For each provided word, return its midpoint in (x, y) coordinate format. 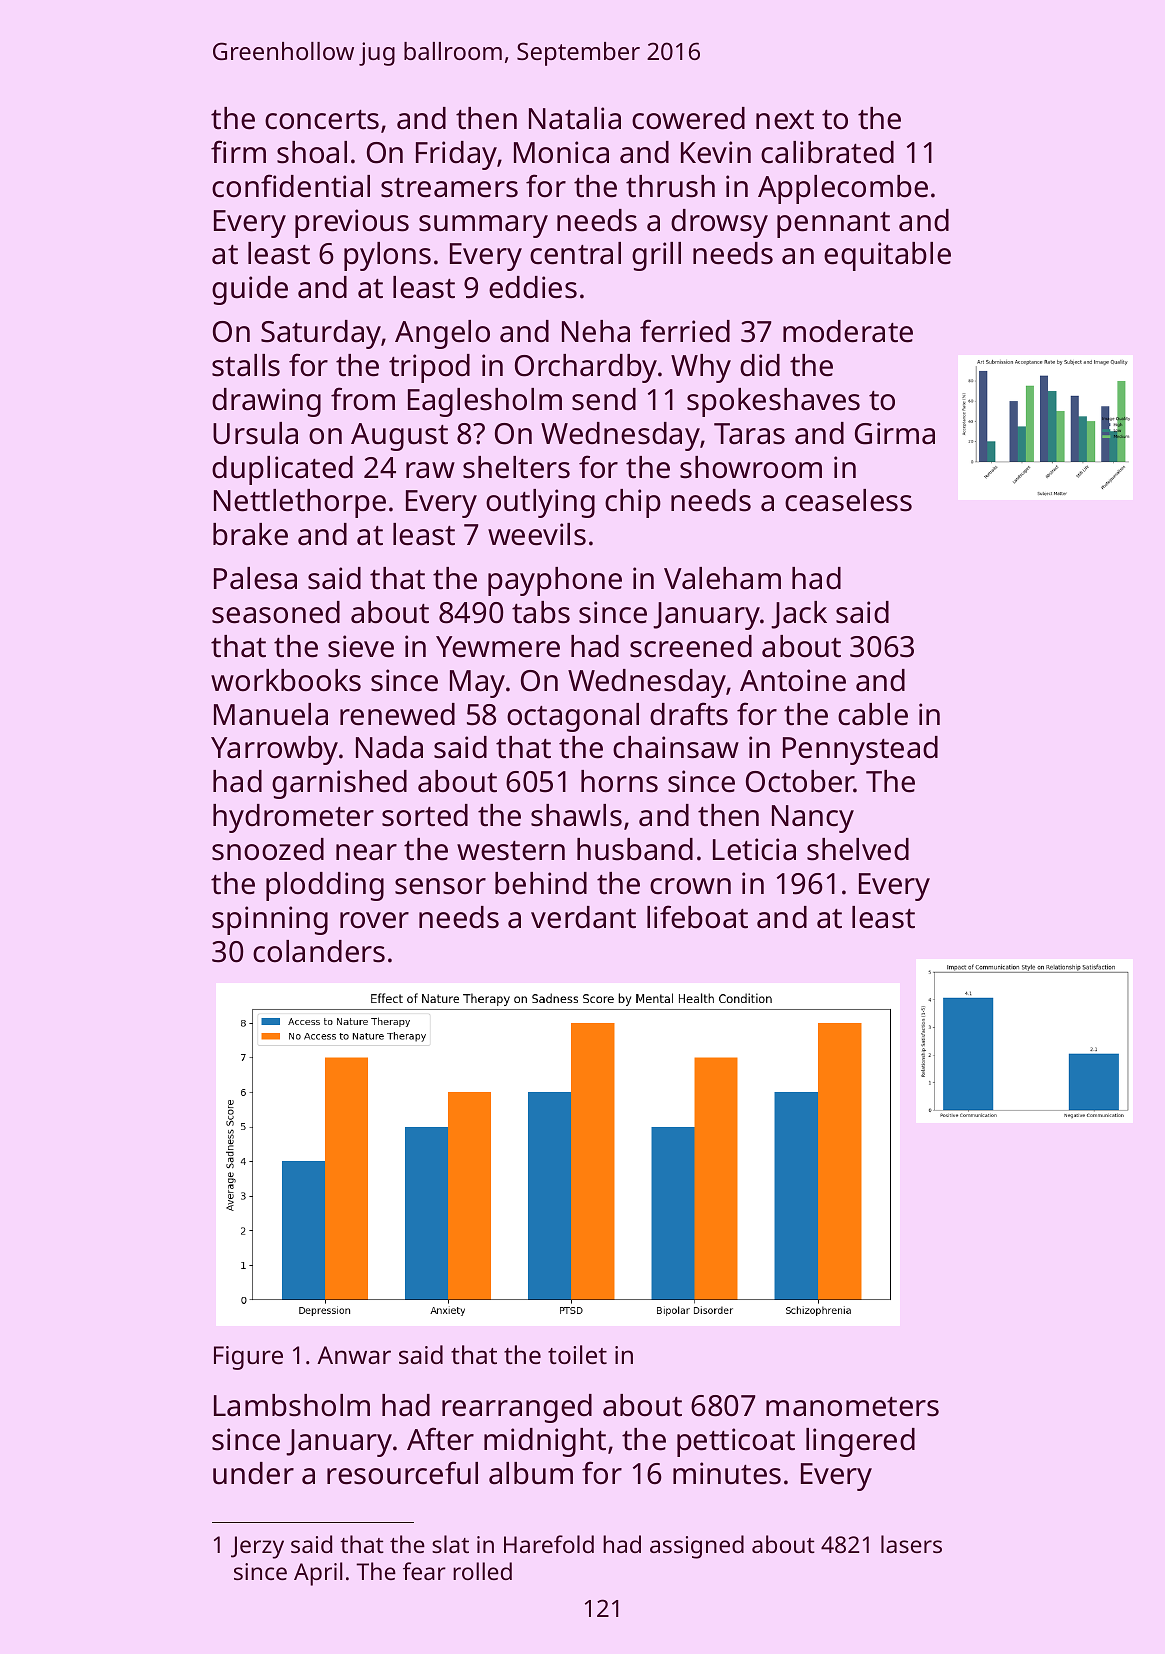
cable (873, 714)
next (785, 120)
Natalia (575, 118)
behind (541, 883)
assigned (697, 1547)
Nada (389, 747)
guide (250, 290)
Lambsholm (292, 1405)
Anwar (354, 1355)
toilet (577, 1354)
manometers (852, 1407)
